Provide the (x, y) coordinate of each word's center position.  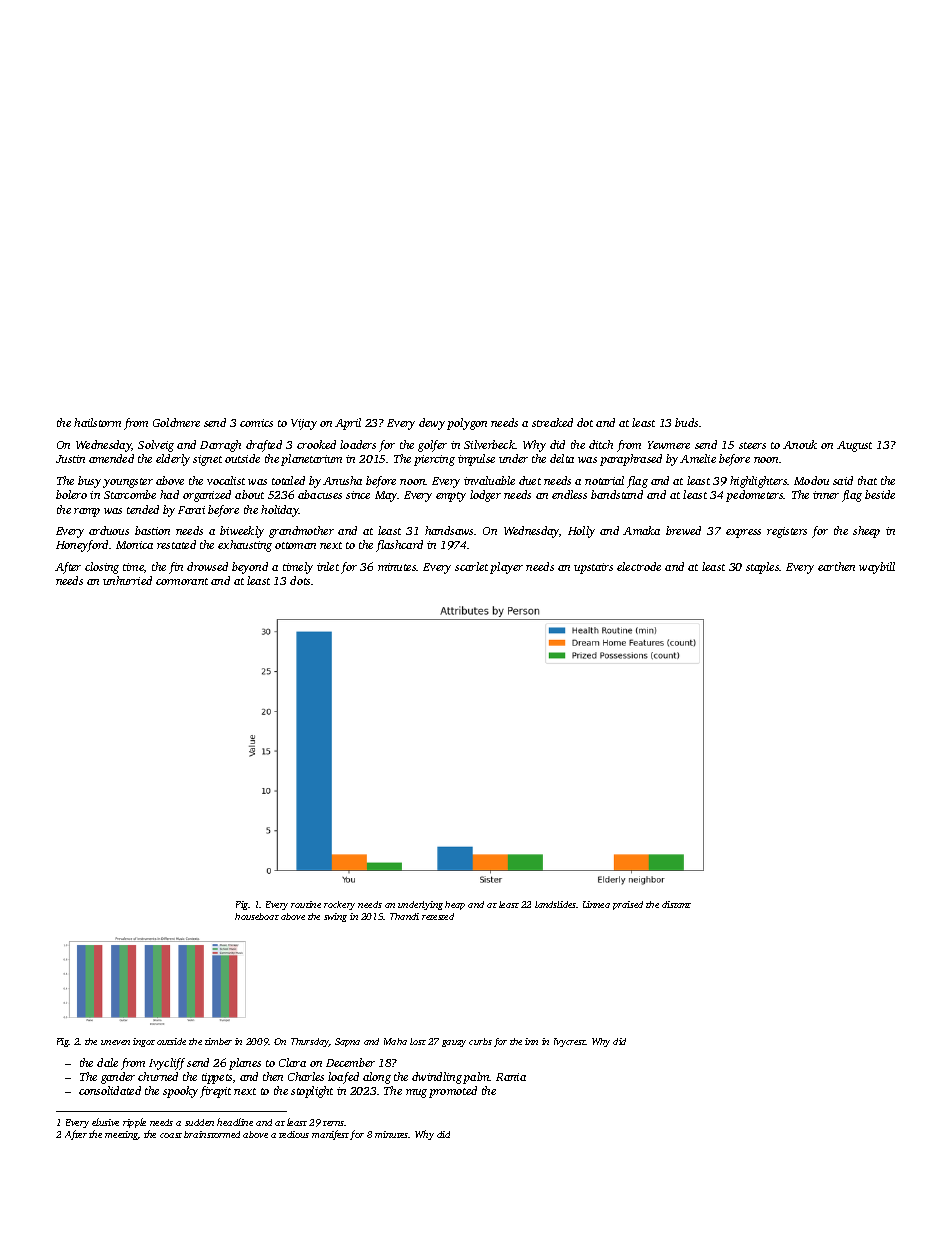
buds (686, 422)
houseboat (257, 916)
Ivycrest (570, 1042)
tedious (294, 1134)
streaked (552, 422)
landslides (556, 904)
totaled (288, 480)
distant (676, 904)
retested (438, 916)
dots (300, 580)
